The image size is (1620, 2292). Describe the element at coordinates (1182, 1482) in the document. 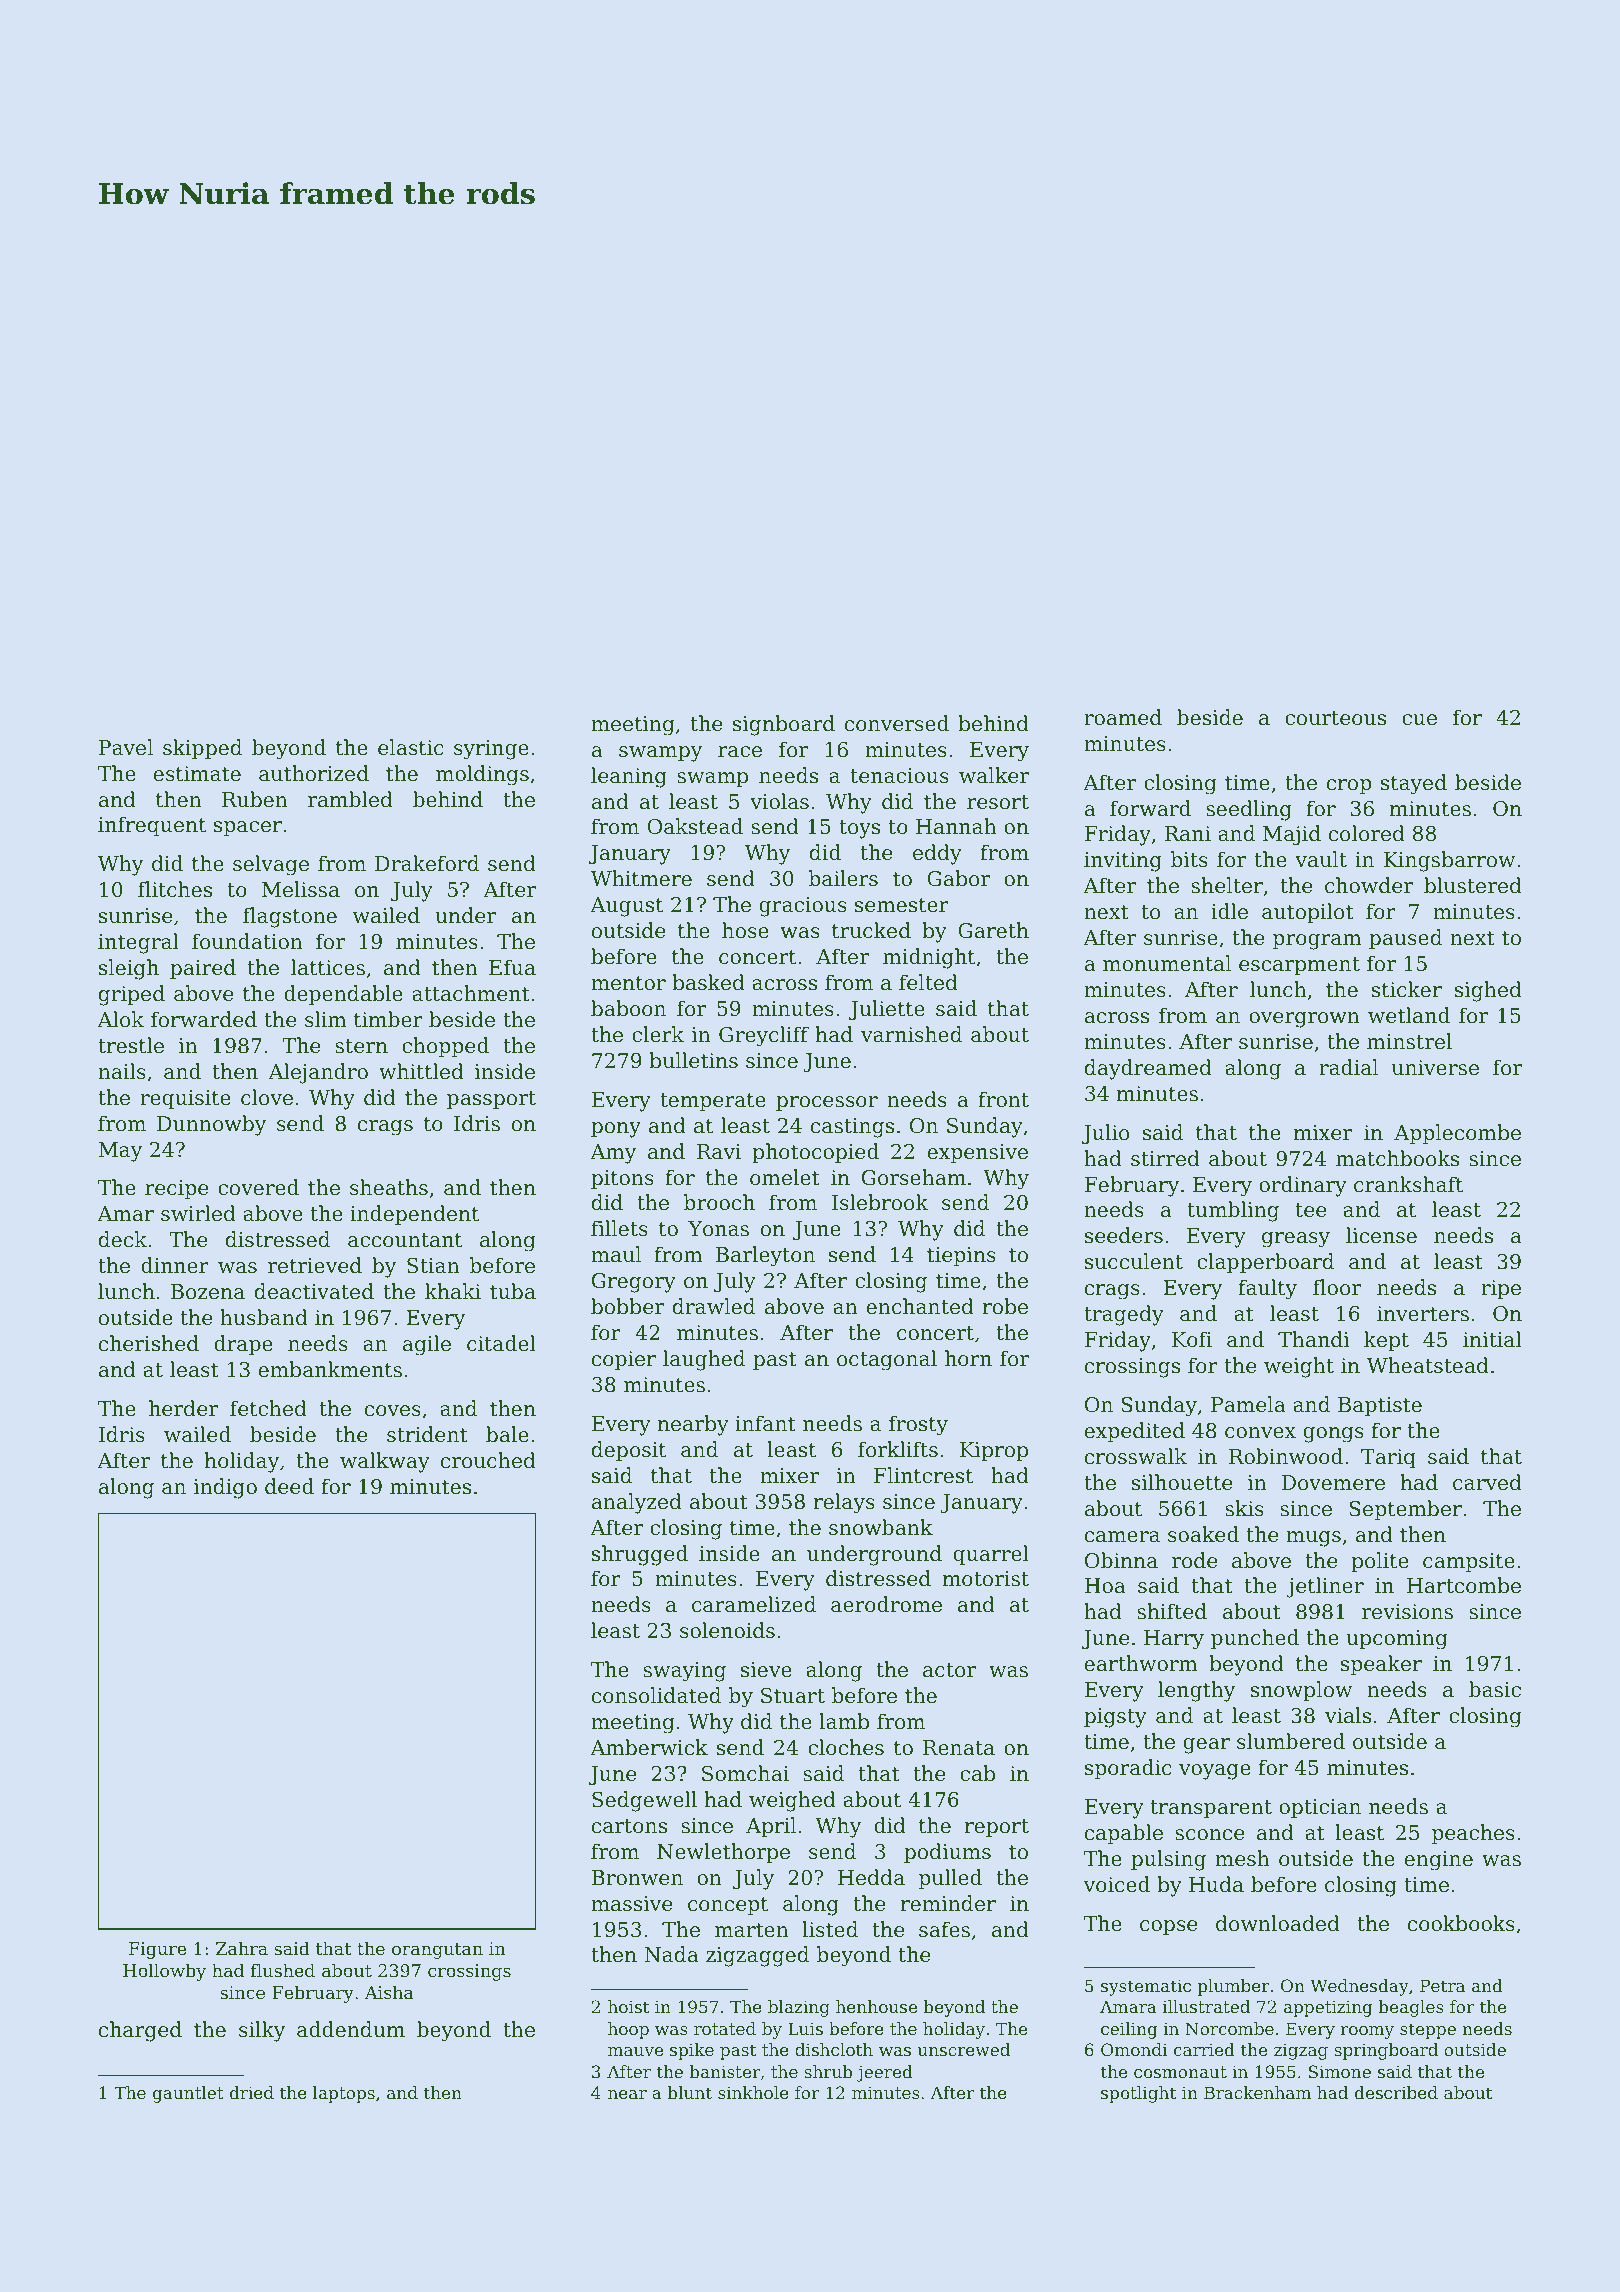

I see `silhouette` at that location.
